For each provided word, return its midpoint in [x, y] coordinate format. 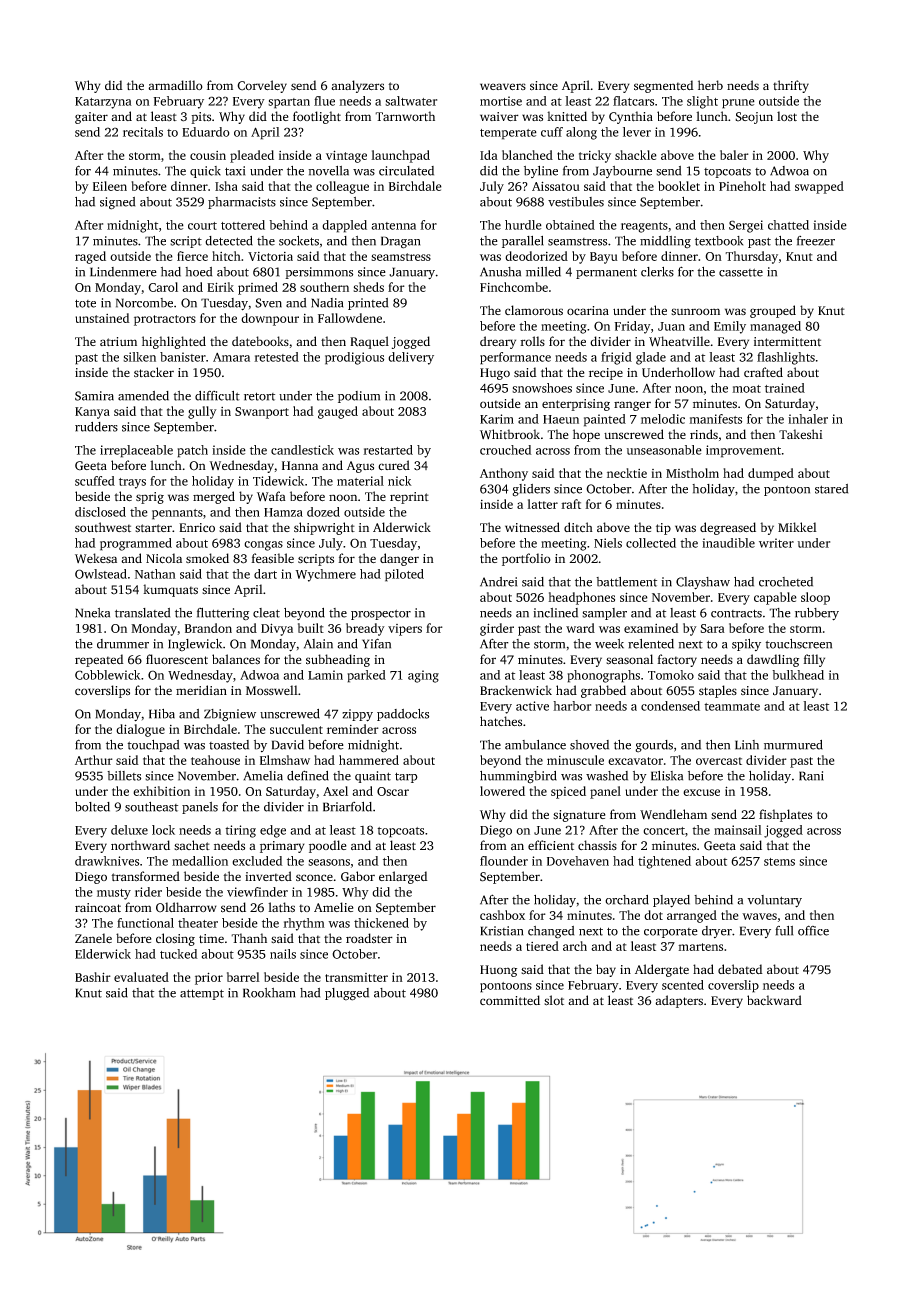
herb [710, 85]
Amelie [334, 907]
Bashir [93, 977]
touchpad [153, 746]
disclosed [100, 512]
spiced [568, 792]
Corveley [262, 86]
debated [740, 969]
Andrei [498, 582]
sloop [815, 598]
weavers [503, 86]
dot [653, 915]
